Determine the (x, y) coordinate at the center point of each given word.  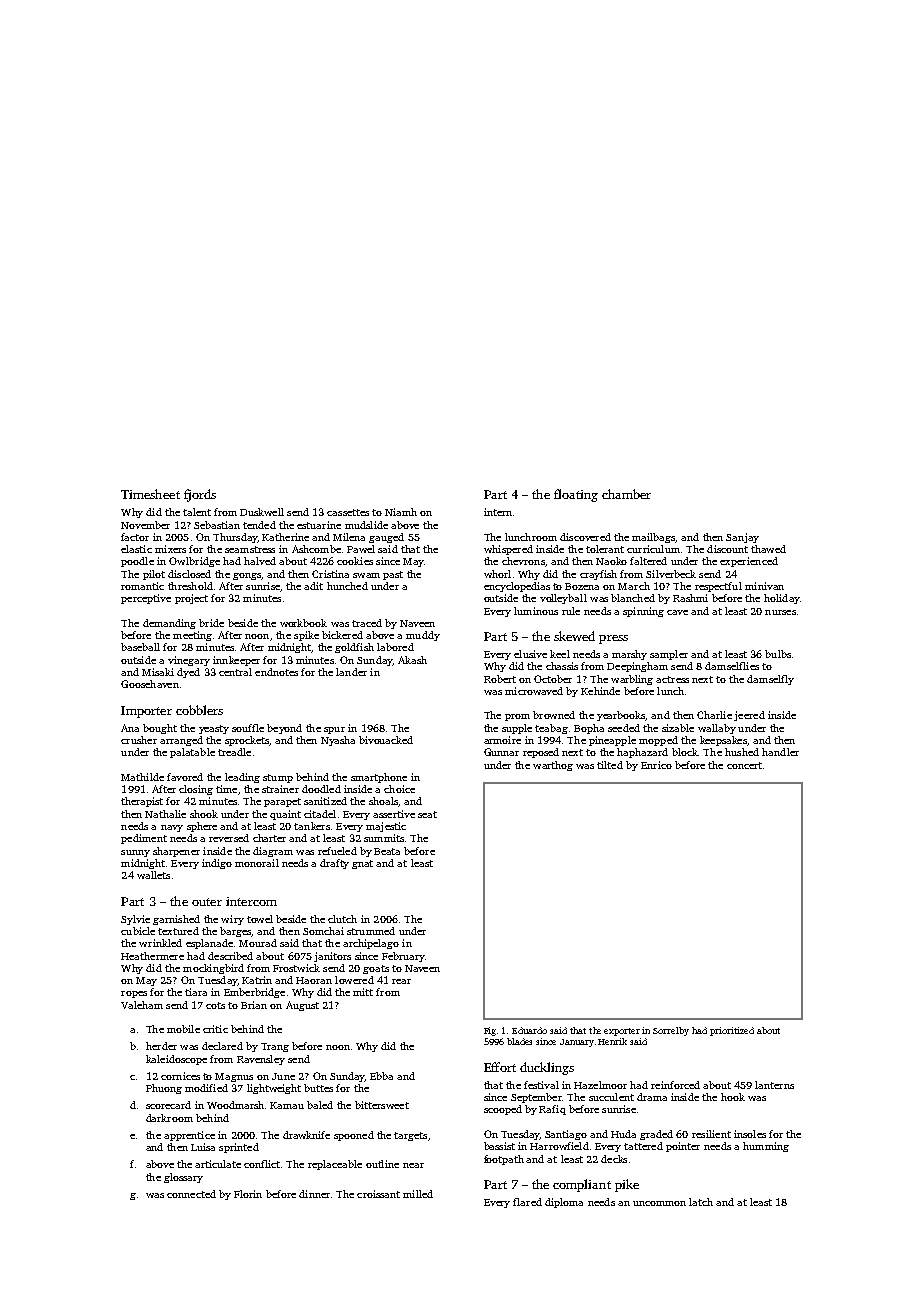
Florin (248, 1194)
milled (418, 1194)
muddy (423, 636)
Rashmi (690, 598)
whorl (497, 574)
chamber (626, 494)
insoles (750, 1134)
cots (215, 1005)
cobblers (199, 710)
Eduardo (529, 1030)
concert (744, 765)
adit (313, 586)
